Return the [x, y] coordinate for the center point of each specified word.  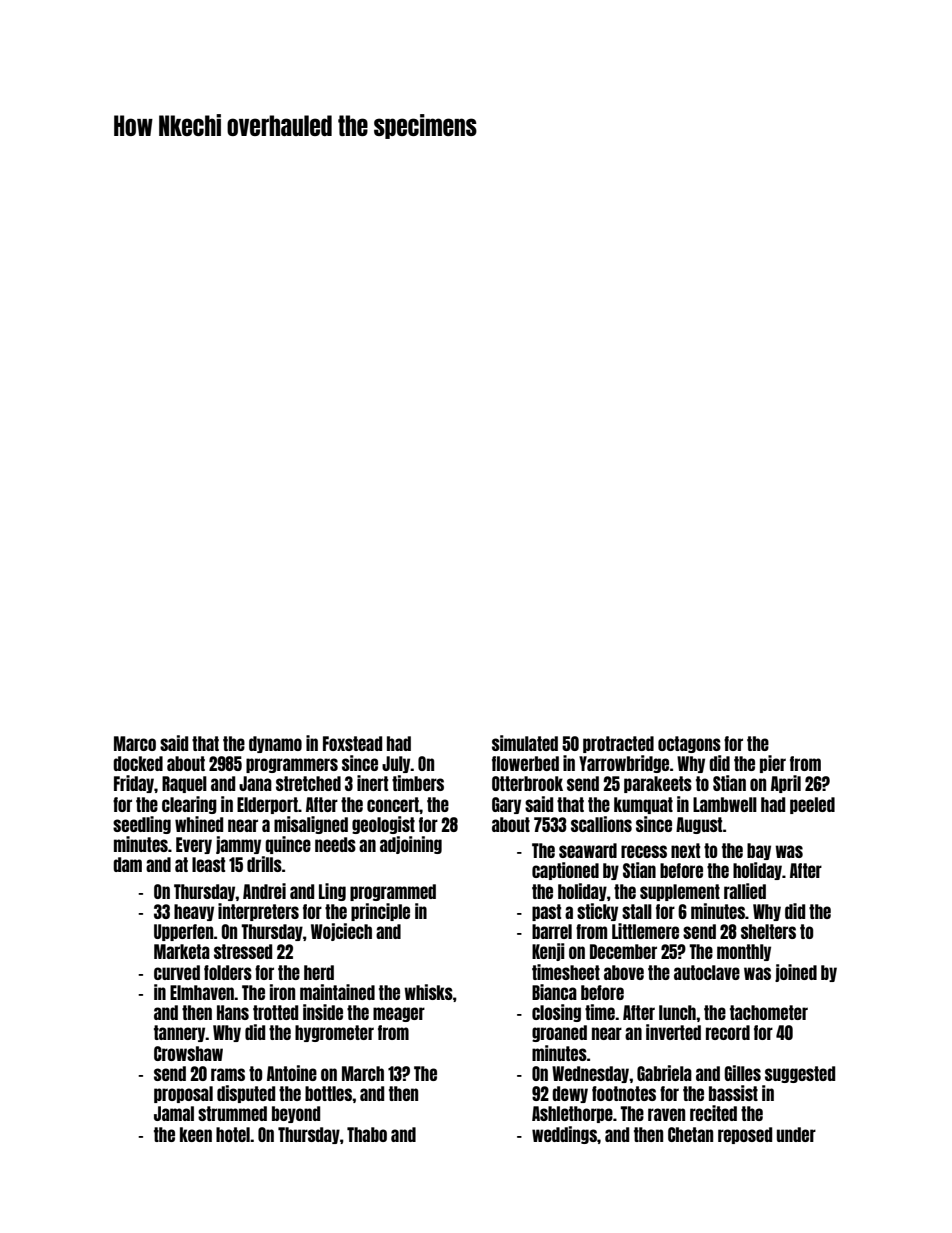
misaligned [311, 825]
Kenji [548, 952]
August [699, 825]
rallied [745, 891]
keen [196, 1134]
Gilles [742, 1073]
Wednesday [590, 1074]
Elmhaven [202, 992]
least [208, 864]
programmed [393, 892]
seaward [588, 850]
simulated [525, 743]
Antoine [292, 1073]
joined [796, 973]
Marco [135, 743]
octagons [689, 744]
